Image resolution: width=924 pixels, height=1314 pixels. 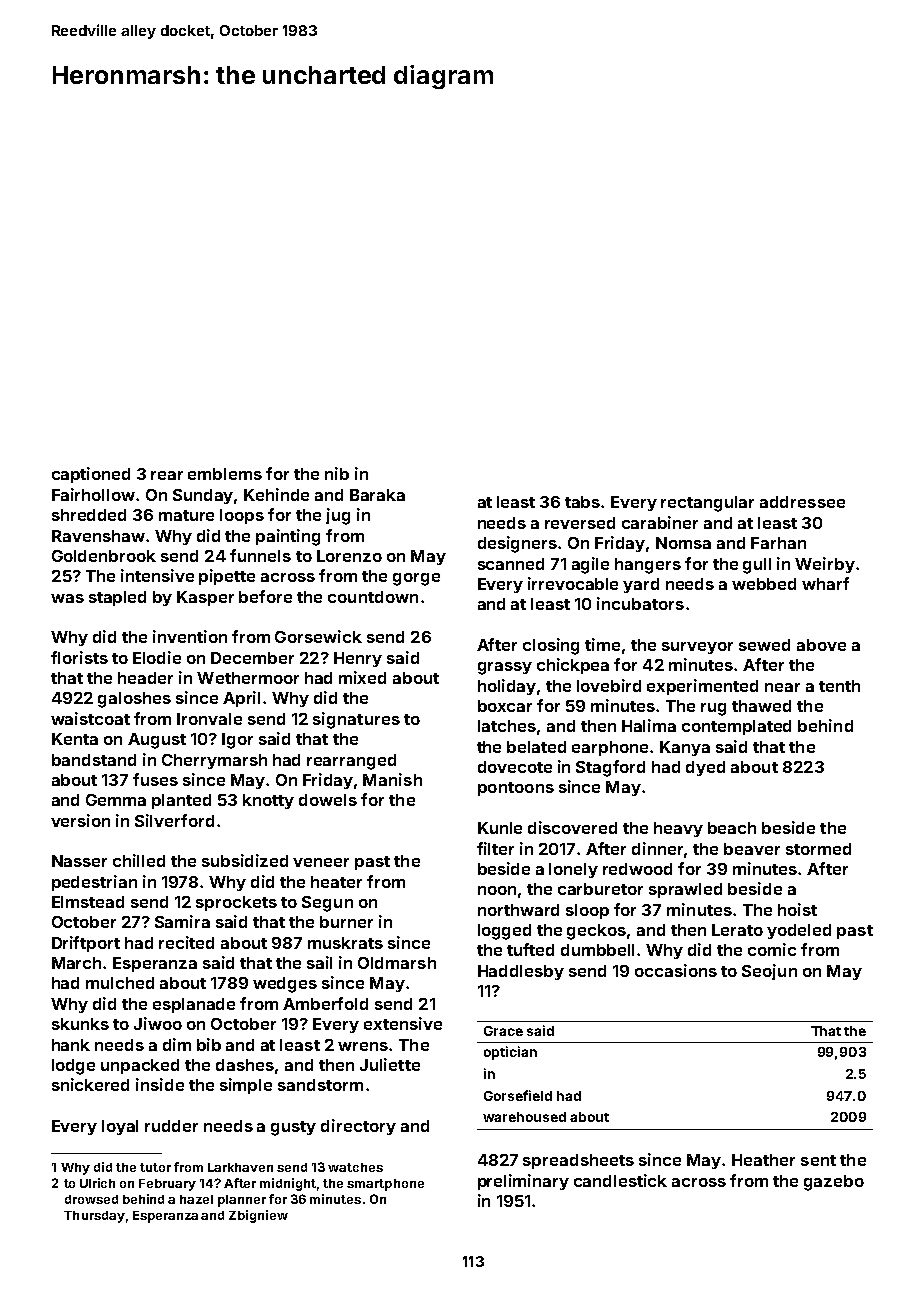 What do you see at coordinates (79, 657) in the screenshot?
I see `florists` at bounding box center [79, 657].
